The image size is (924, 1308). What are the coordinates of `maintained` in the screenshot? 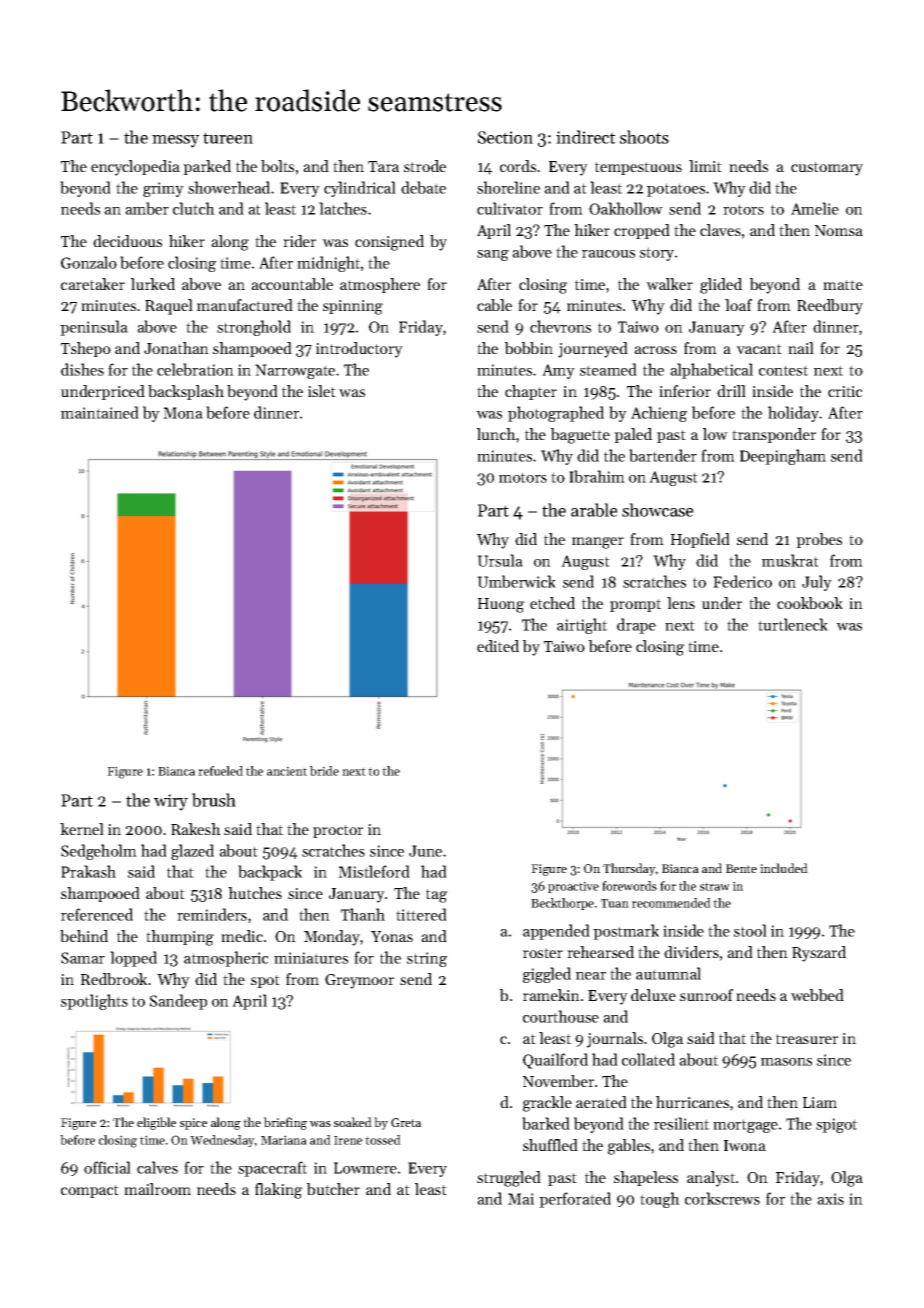 It's located at (100, 412).
